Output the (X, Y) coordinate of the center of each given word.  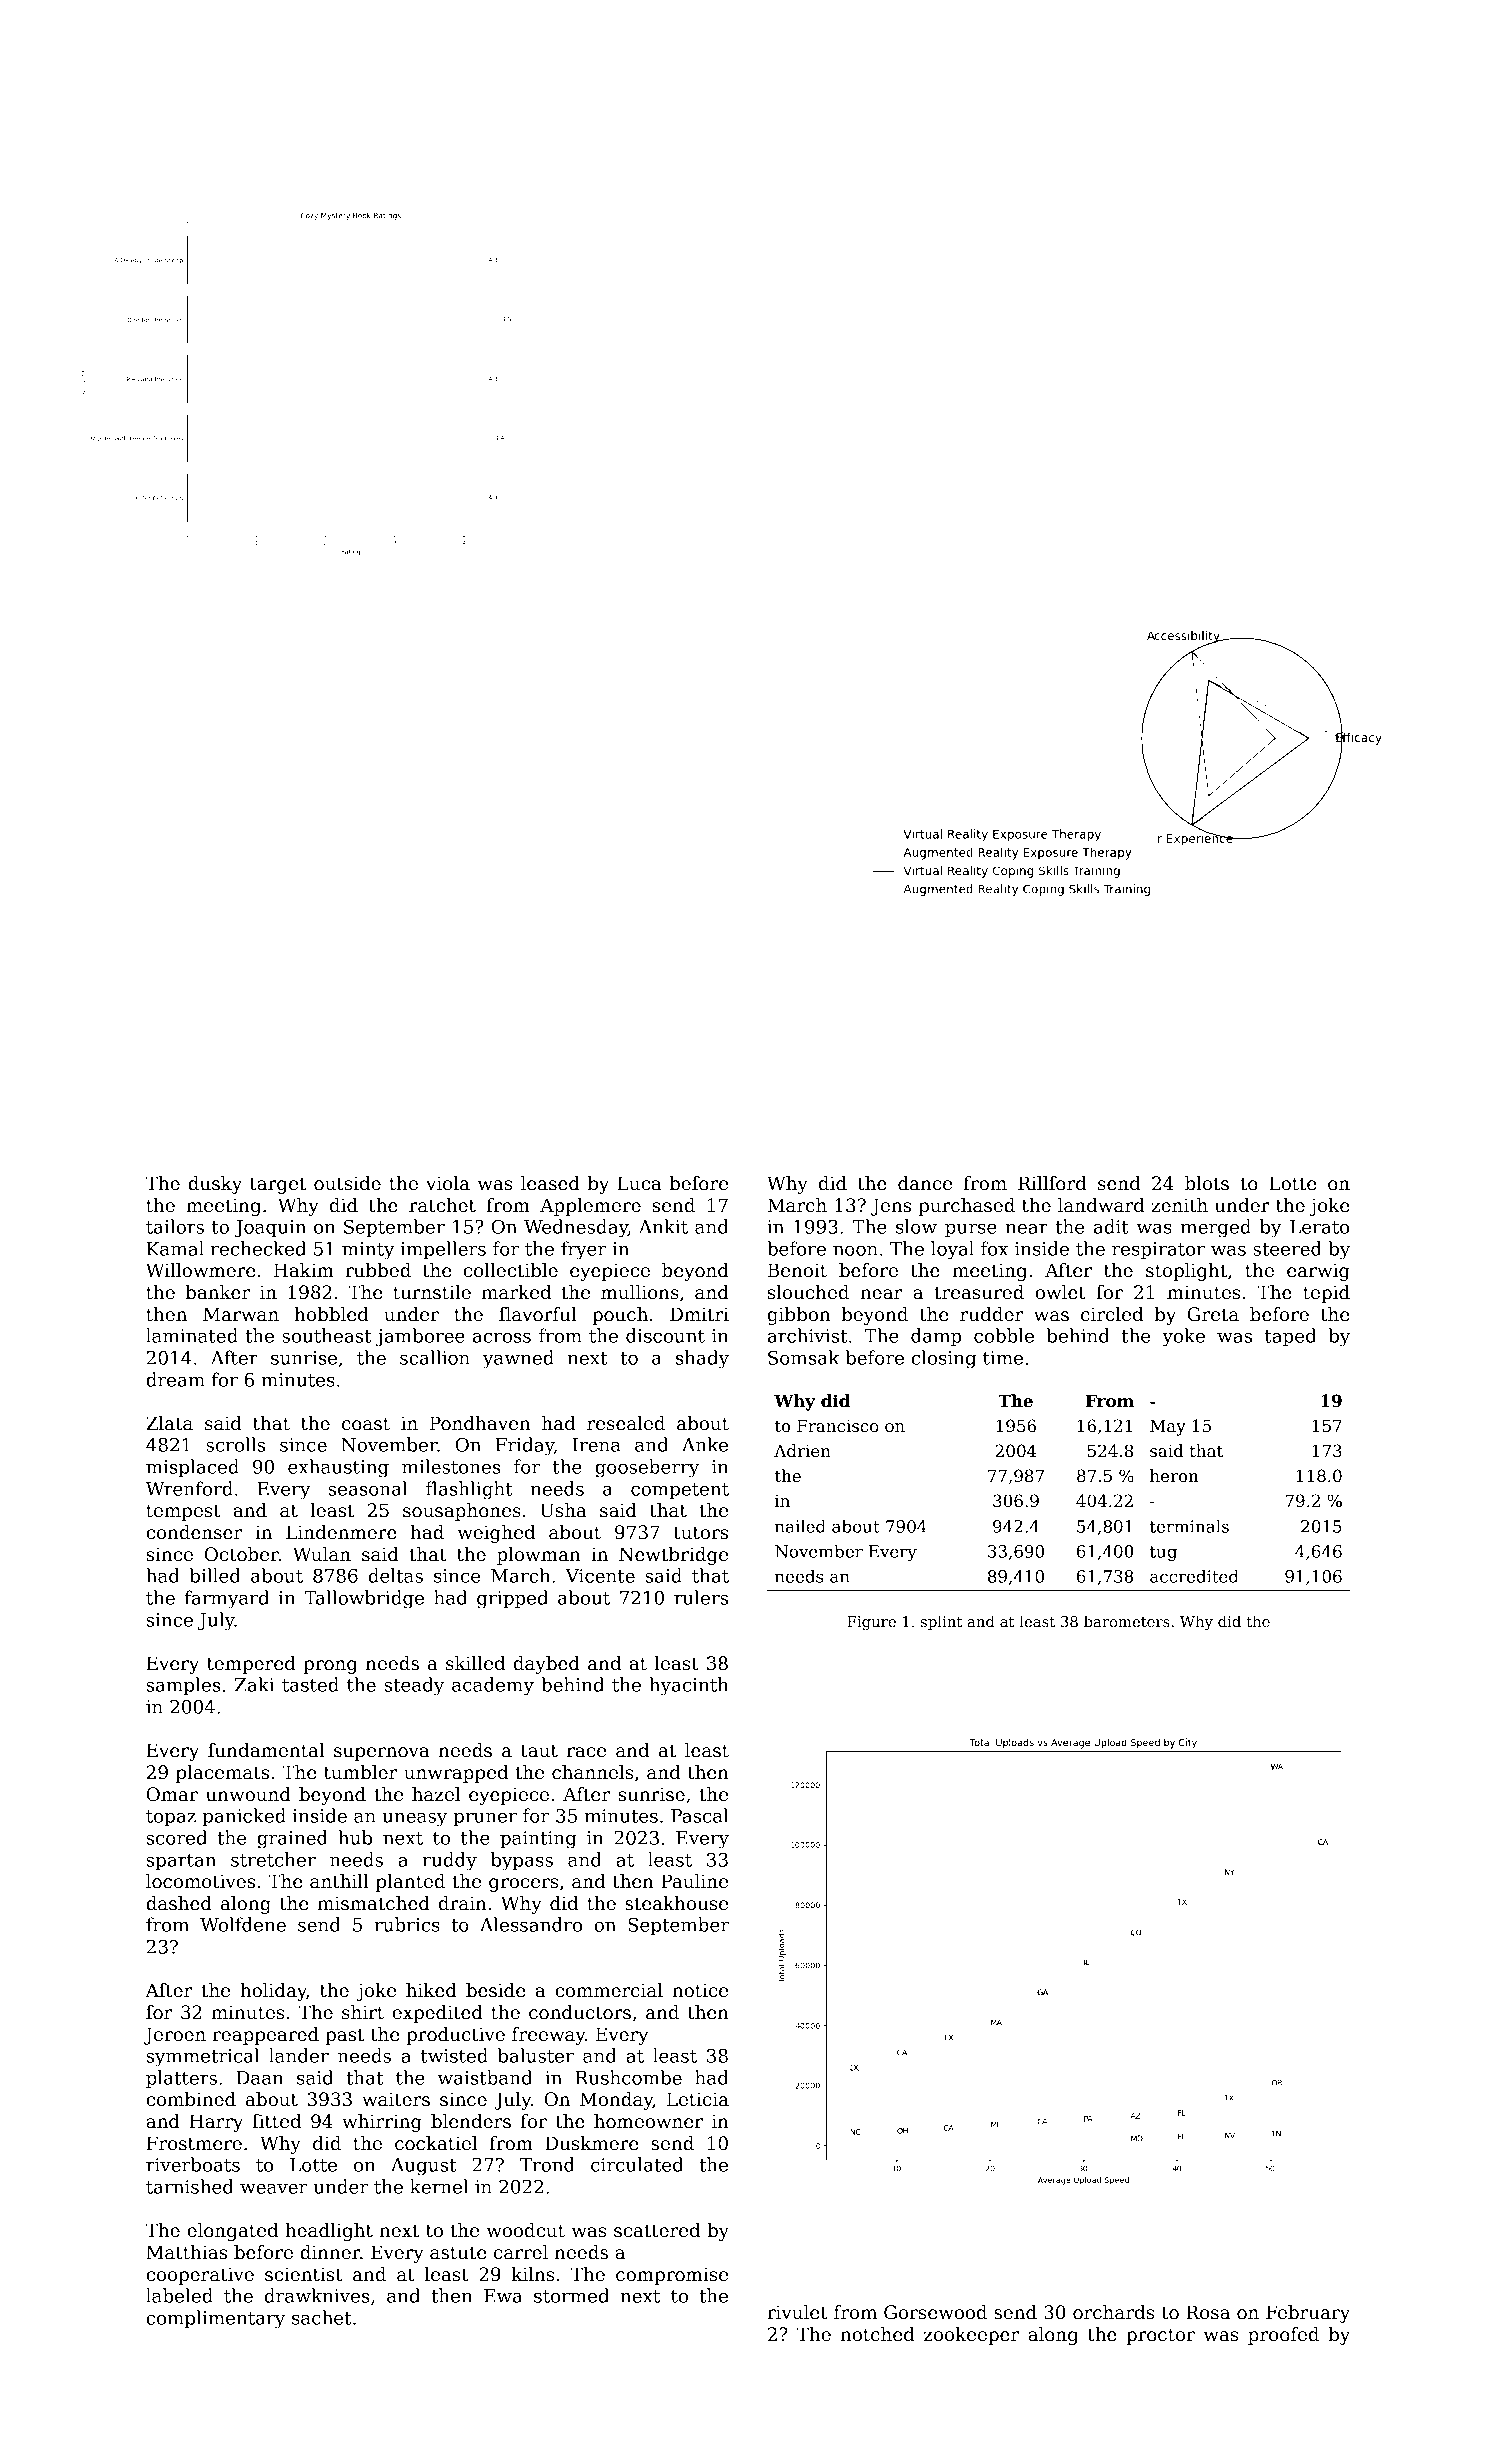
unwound (248, 1794)
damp (936, 1337)
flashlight (469, 1490)
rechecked (258, 1248)
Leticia (698, 2099)
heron (1174, 1475)
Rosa (1208, 2312)
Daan (259, 2078)
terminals (1189, 1526)
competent (680, 1491)
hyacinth (688, 1686)
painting (538, 1840)
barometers (1127, 1621)
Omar (172, 1794)
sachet (322, 2317)
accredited (1194, 1576)
